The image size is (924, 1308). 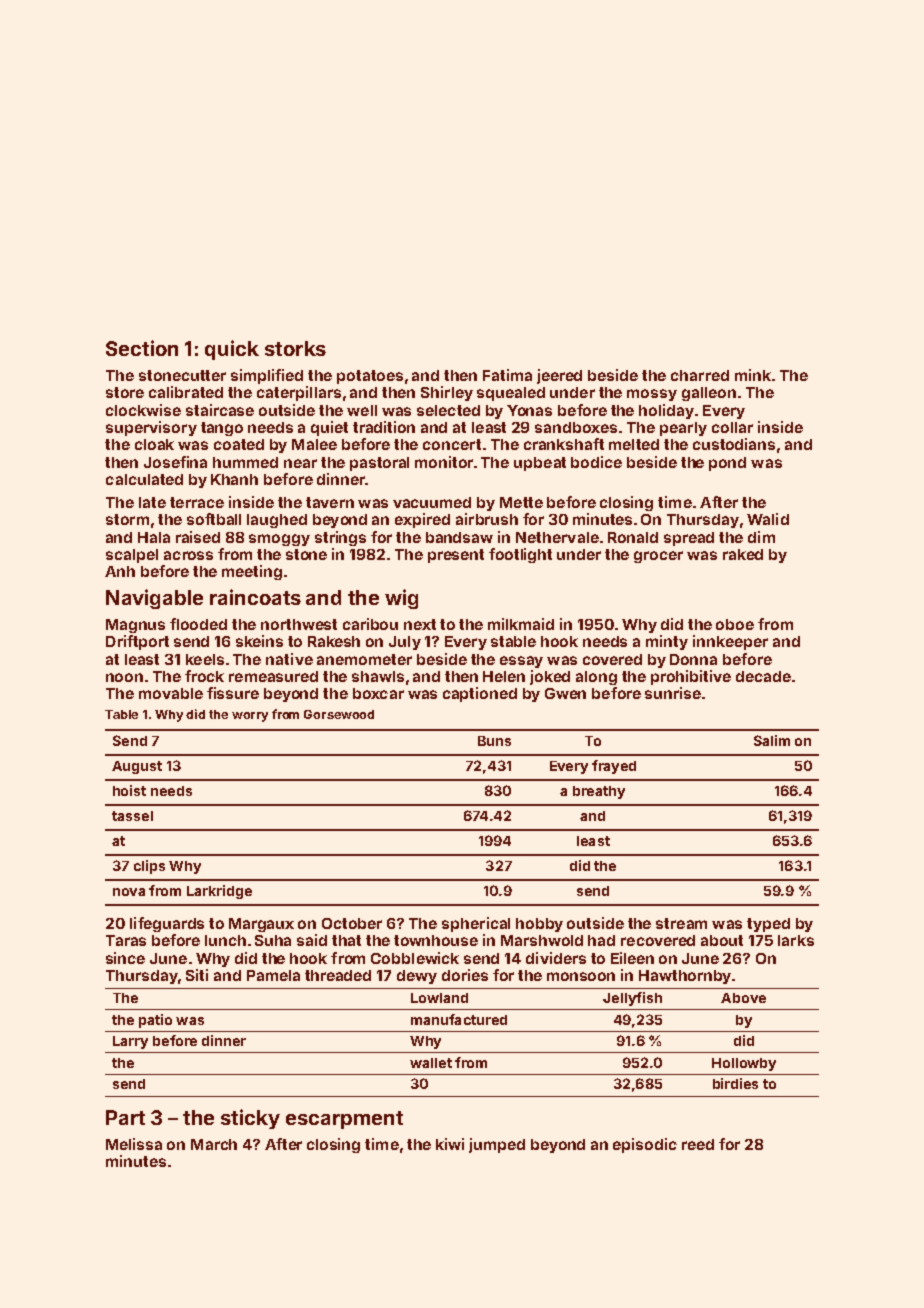 I want to click on Fatima, so click(x=507, y=375).
